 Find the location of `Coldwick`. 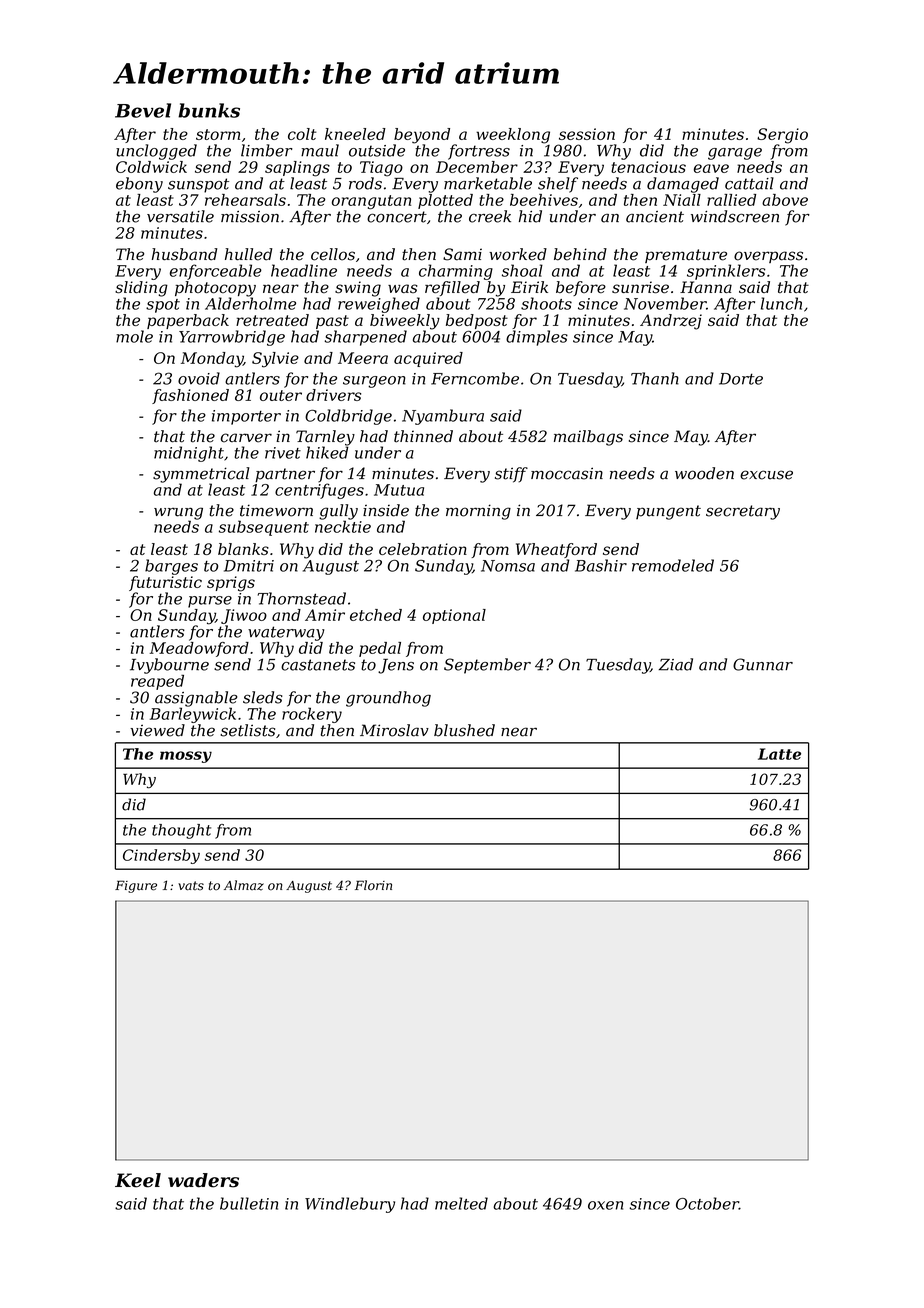

Coldwick is located at coordinates (151, 167).
